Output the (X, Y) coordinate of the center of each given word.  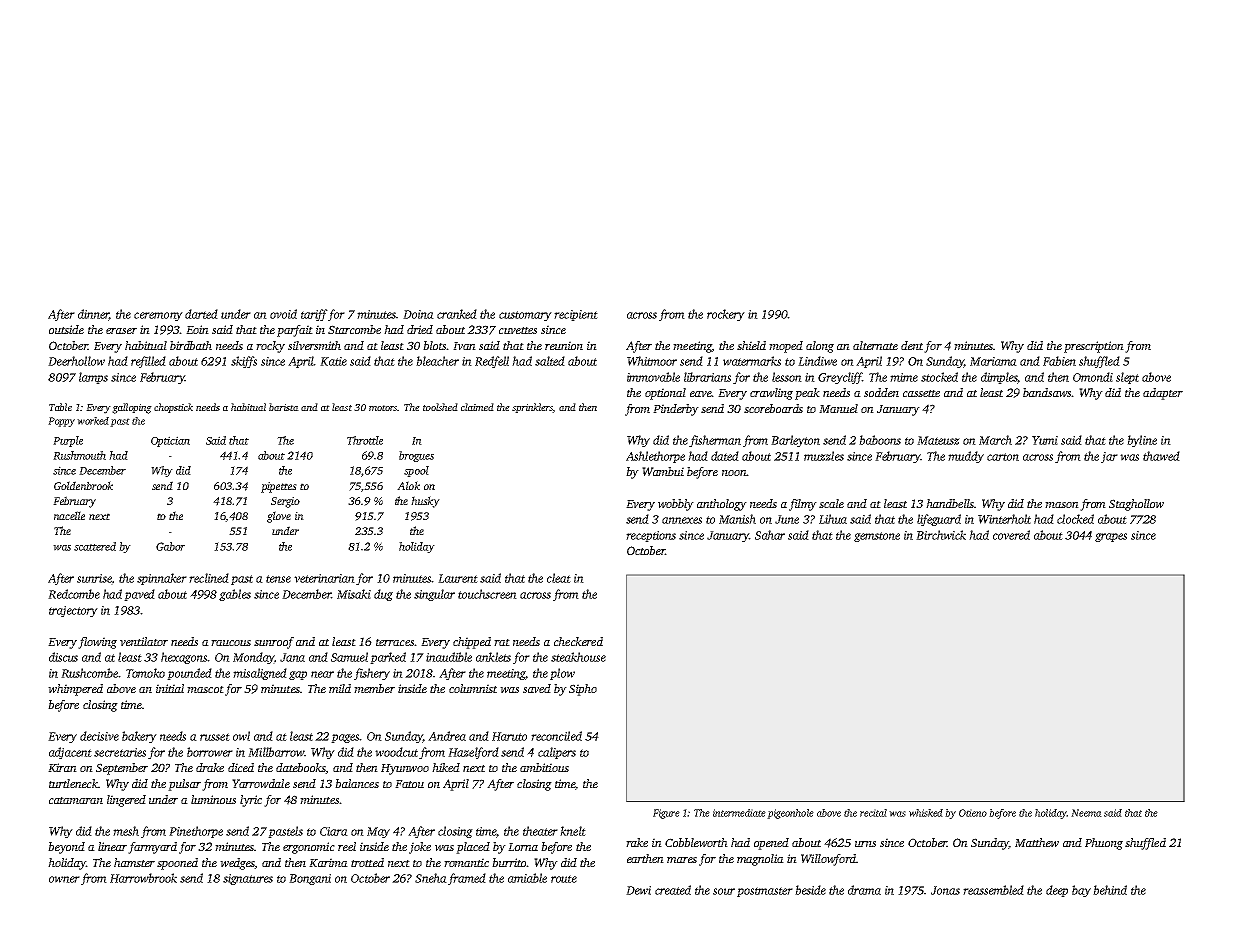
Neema (1086, 813)
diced (241, 767)
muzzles (824, 456)
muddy (966, 457)
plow (562, 674)
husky (425, 502)
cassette (921, 393)
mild (340, 688)
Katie (333, 361)
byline (1142, 441)
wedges (237, 864)
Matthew (1037, 842)
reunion (564, 345)
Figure (666, 814)
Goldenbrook (83, 485)
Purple (68, 441)
